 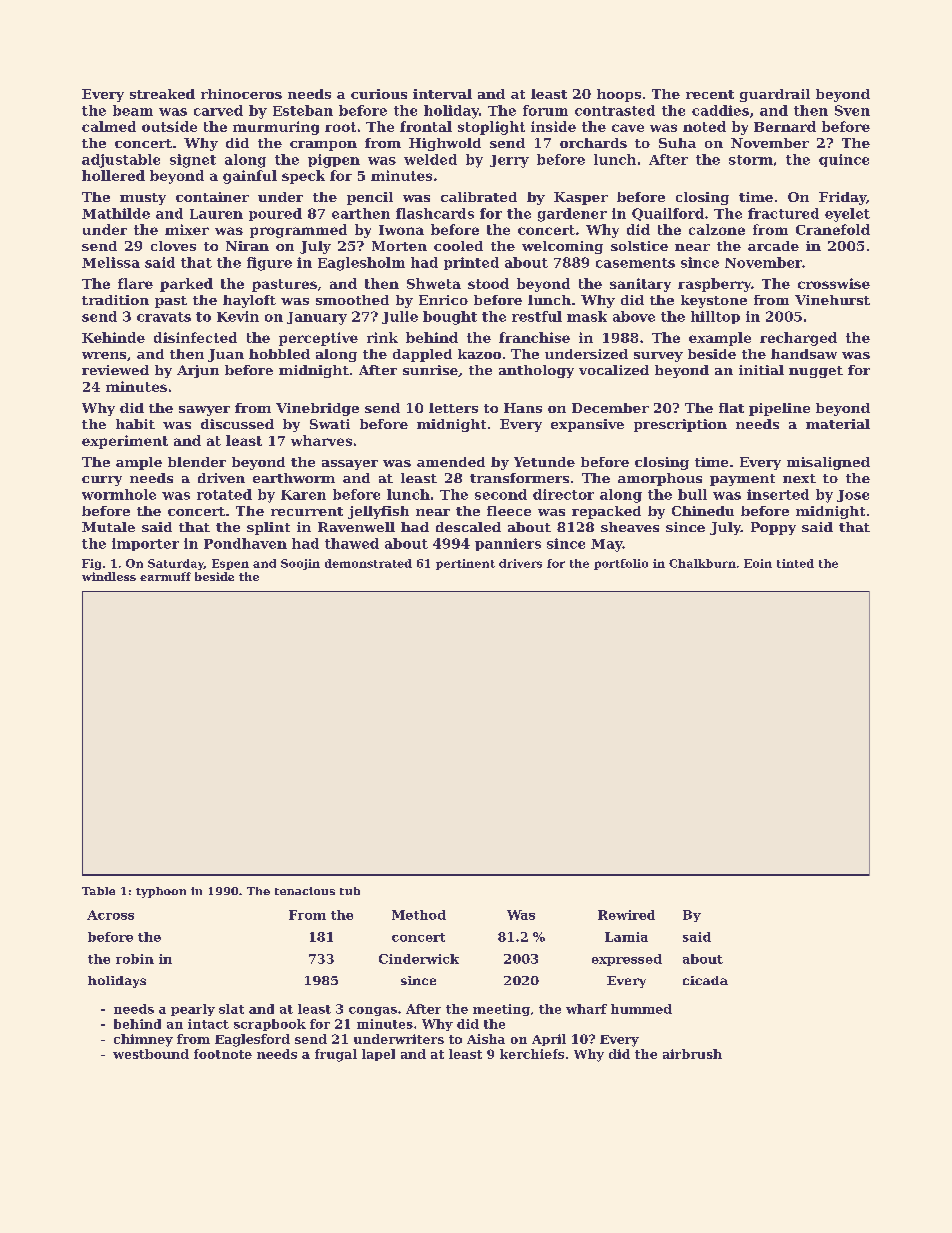 I want to click on streaked, so click(x=162, y=94).
